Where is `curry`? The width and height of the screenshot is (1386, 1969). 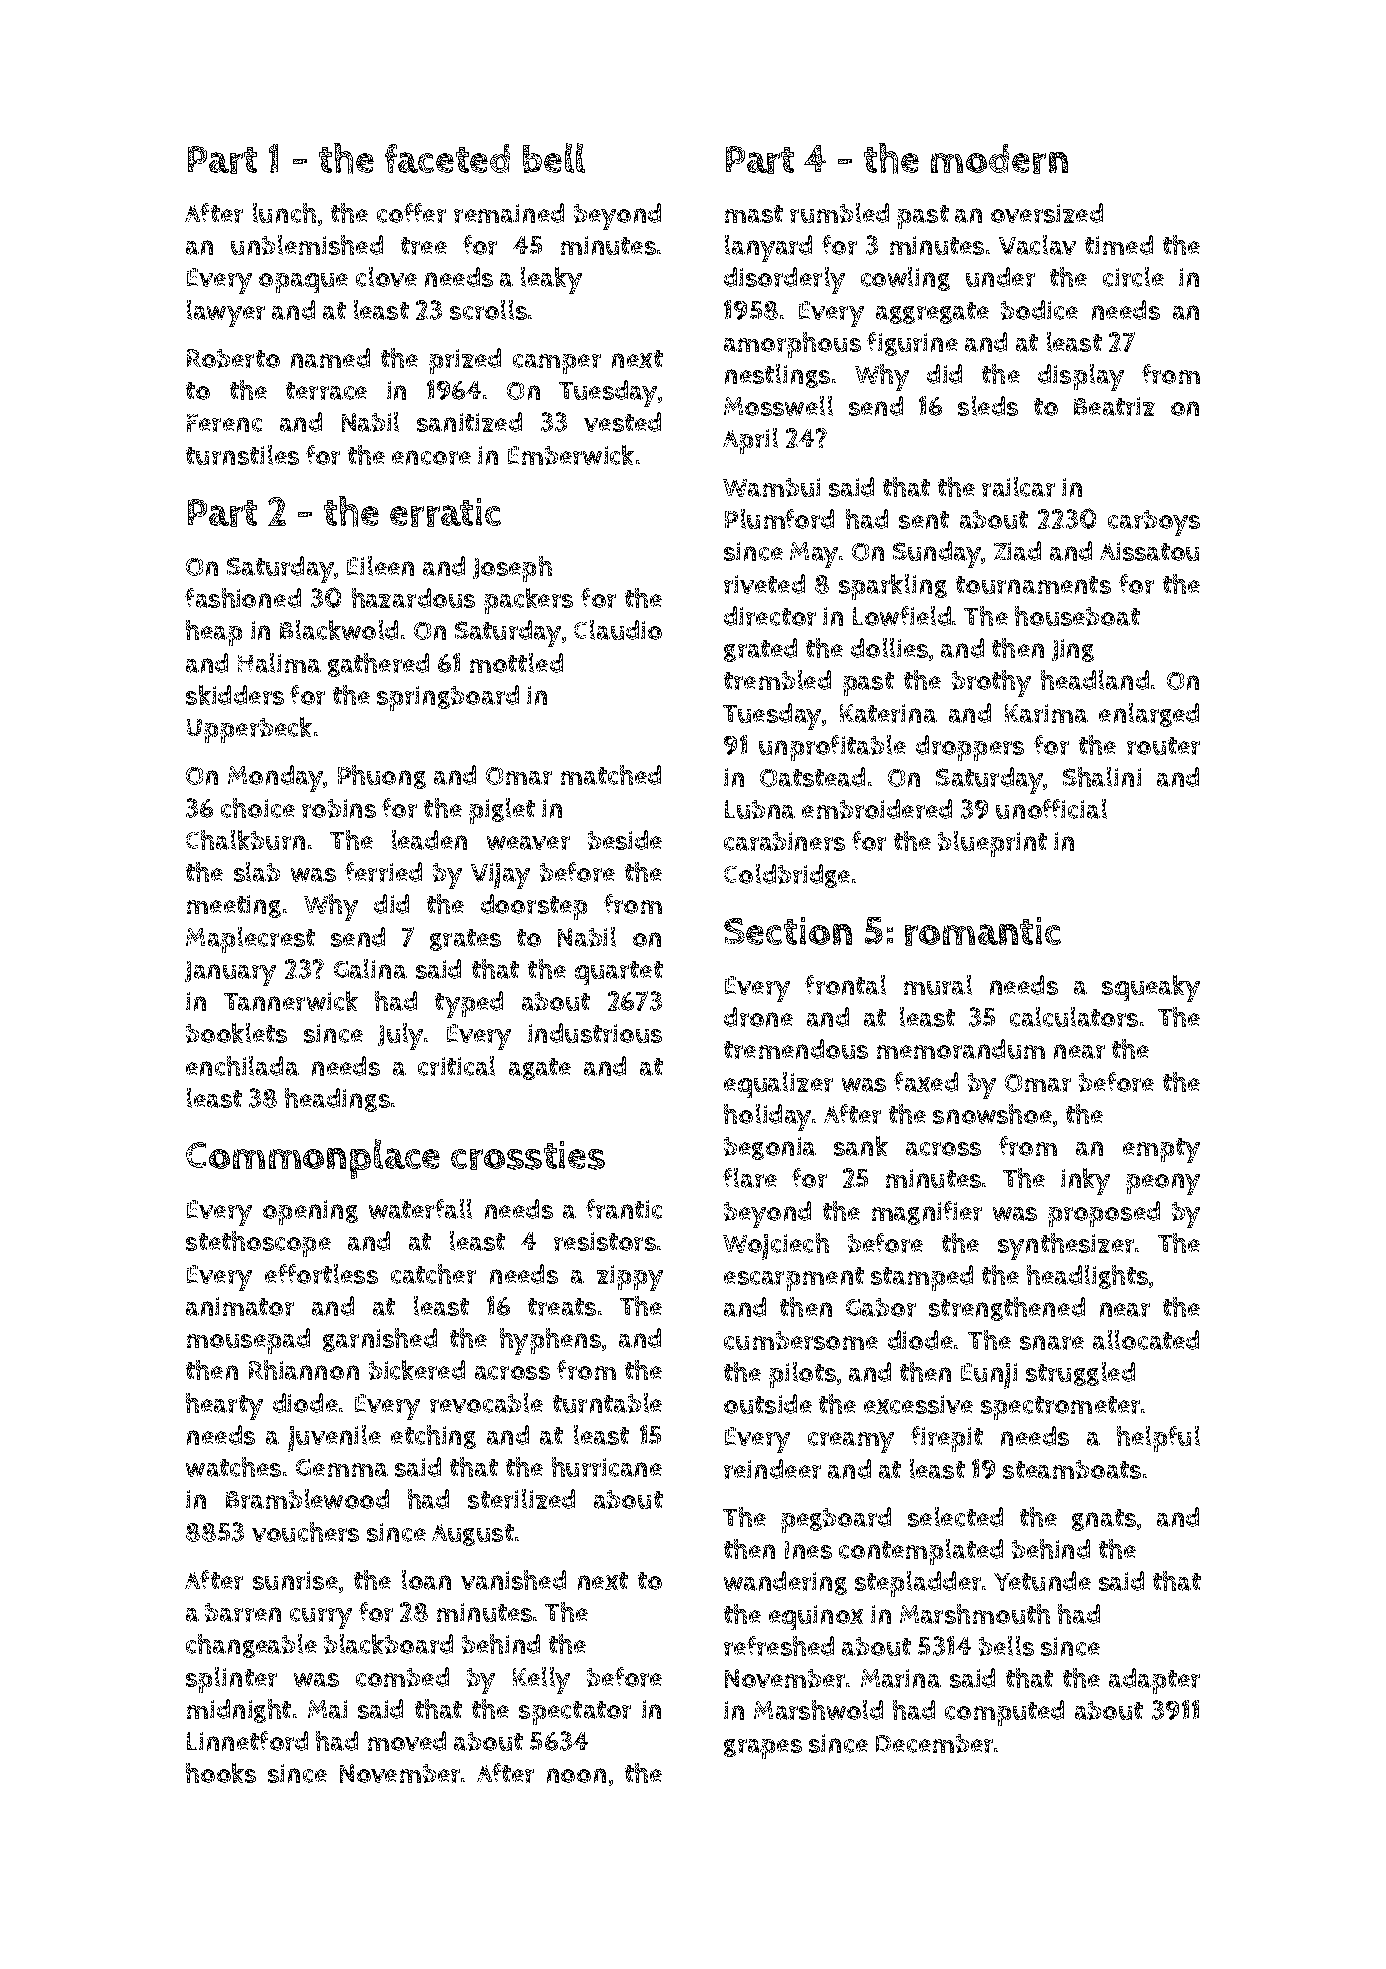 curry is located at coordinates (321, 1618).
